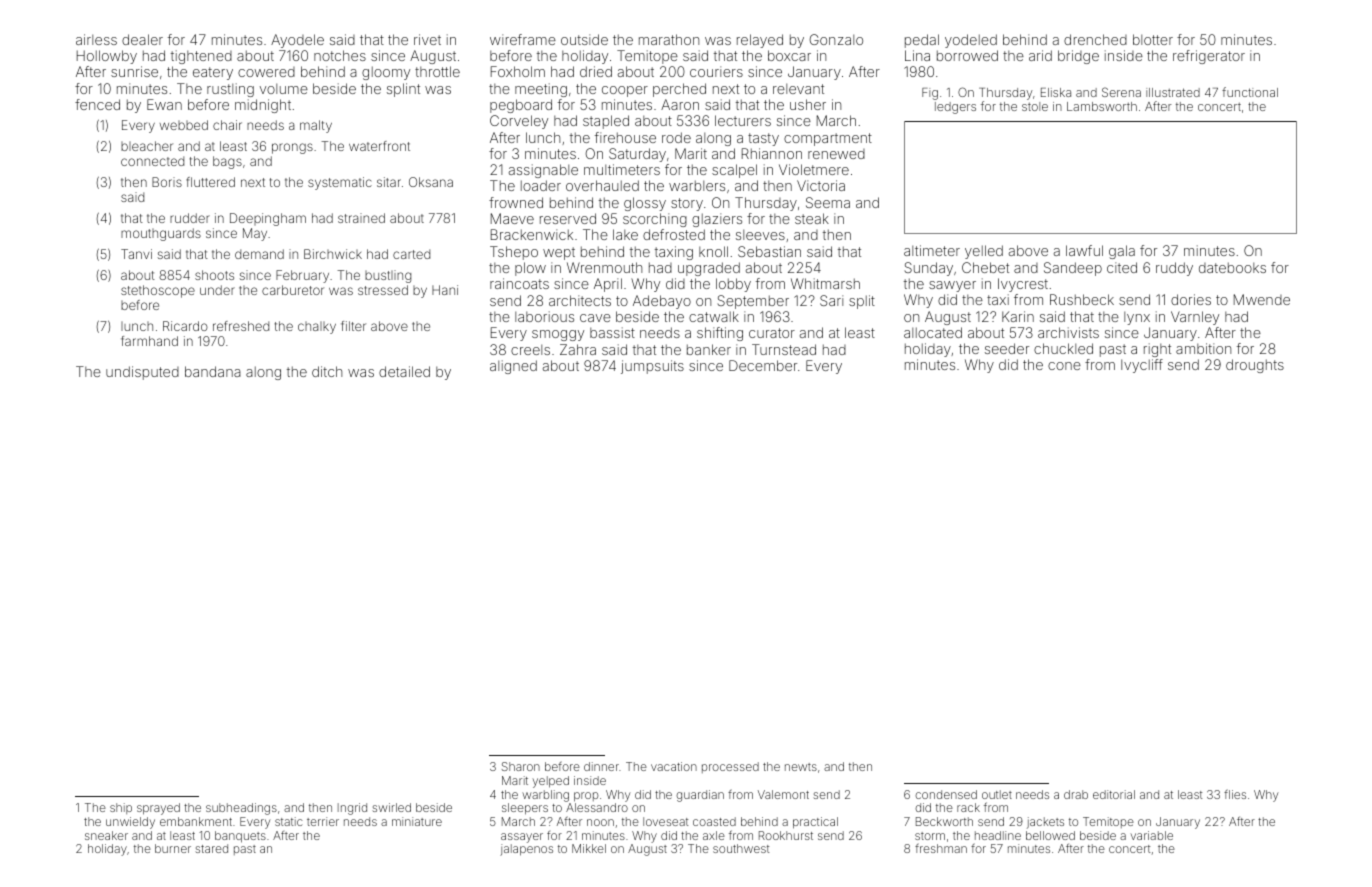  I want to click on relayed, so click(760, 41).
